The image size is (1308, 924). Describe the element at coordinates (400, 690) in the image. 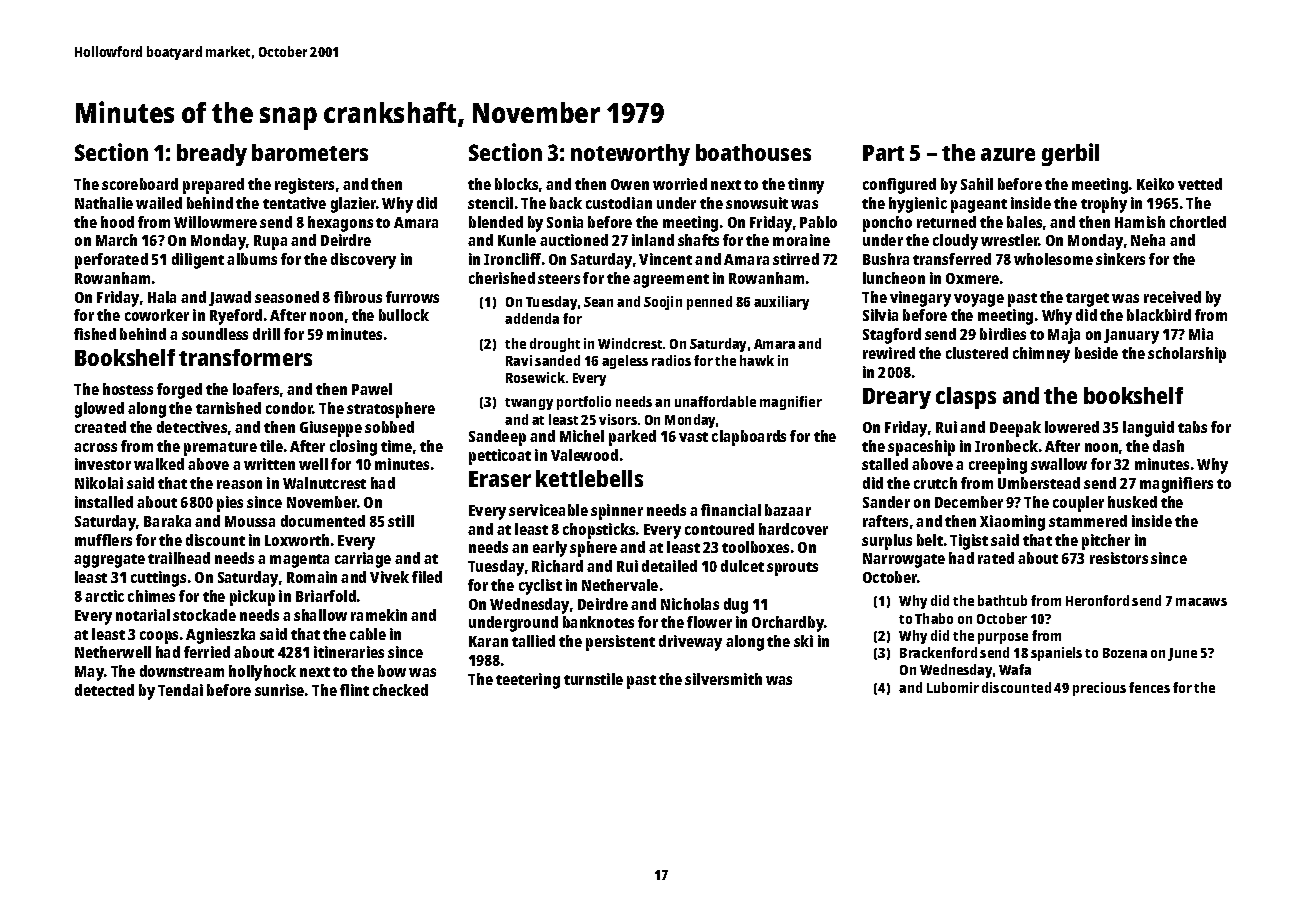

I see `checked` at that location.
